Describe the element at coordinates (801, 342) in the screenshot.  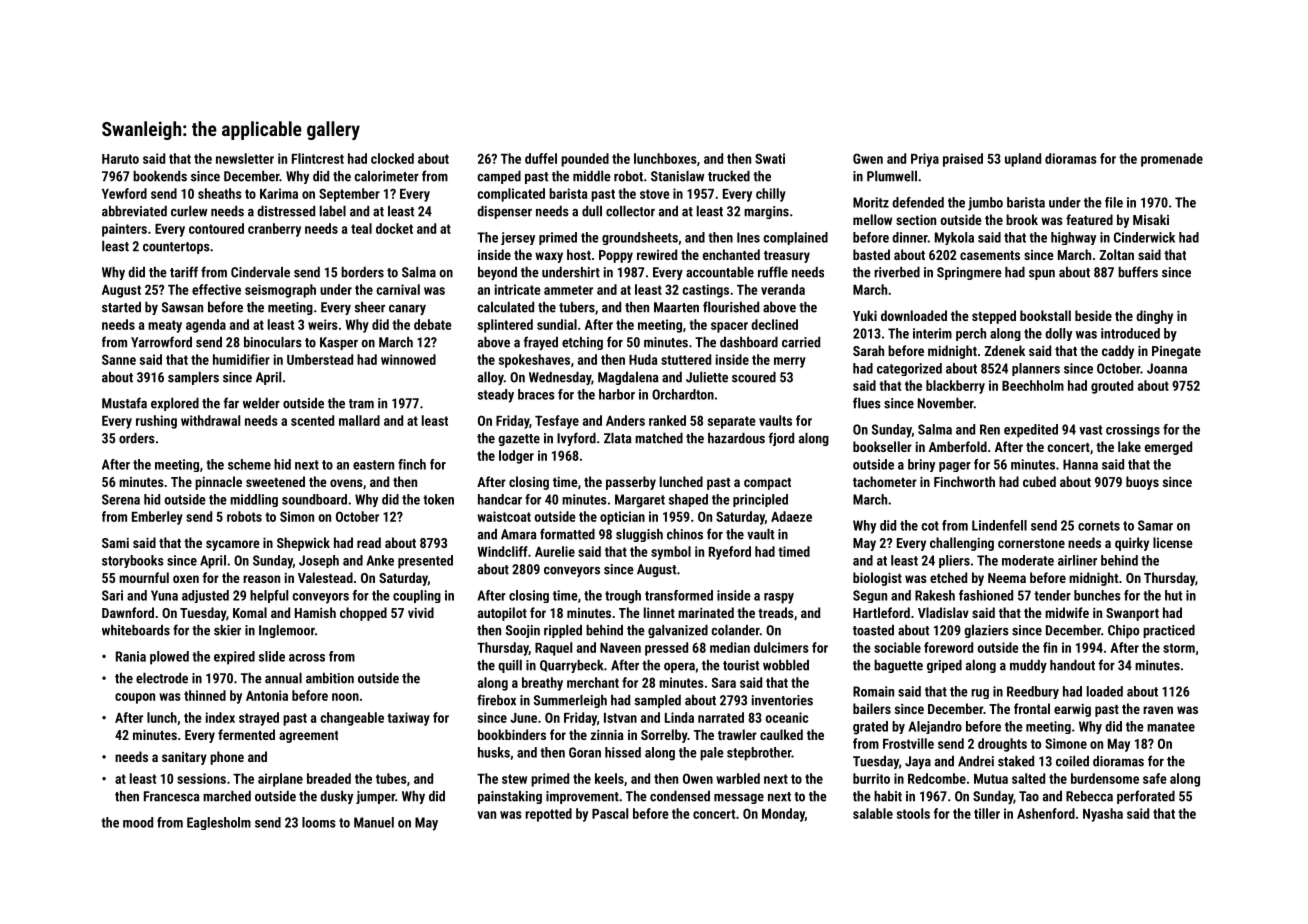
I see `carried` at that location.
